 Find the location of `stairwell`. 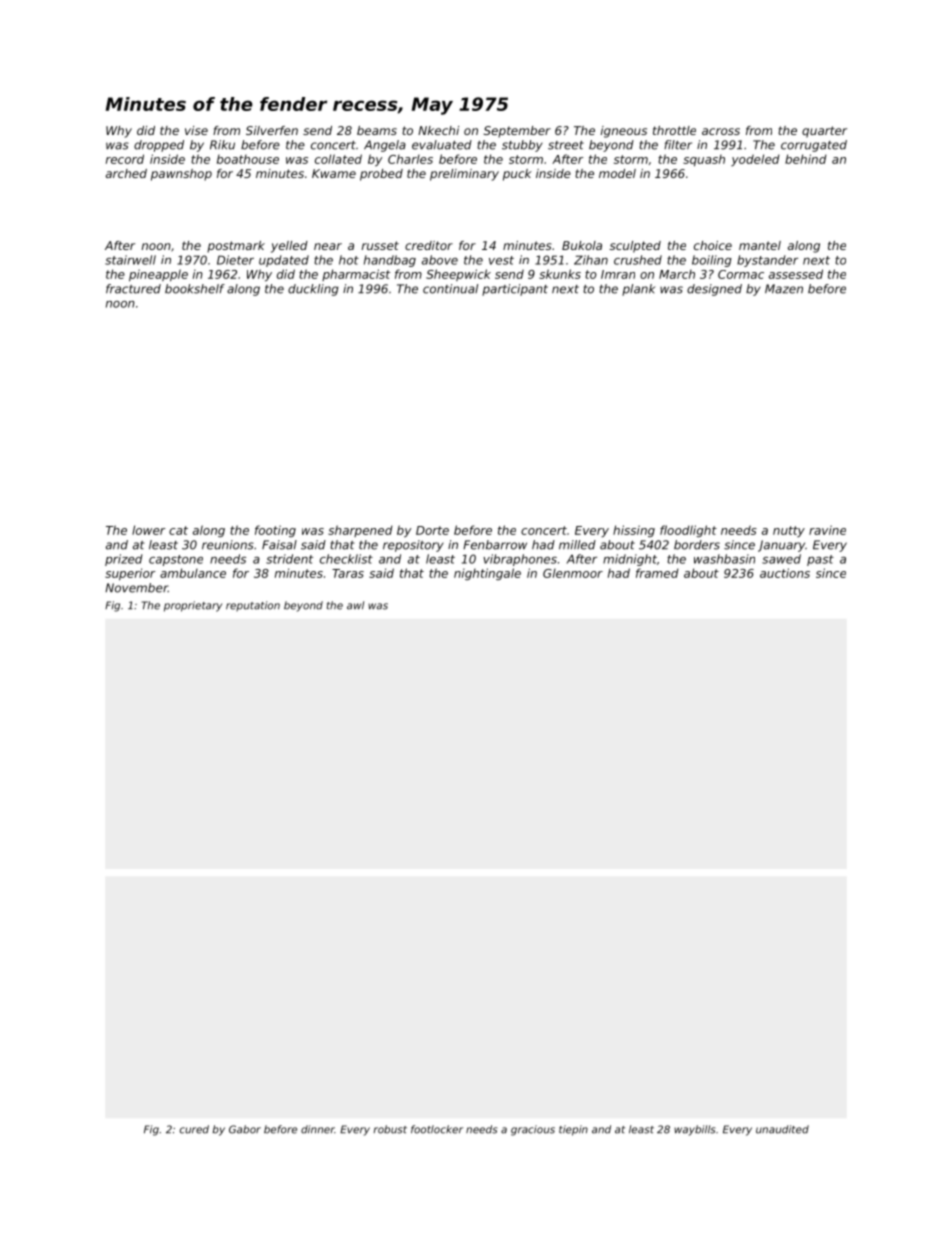

stairwell is located at coordinates (130, 260).
